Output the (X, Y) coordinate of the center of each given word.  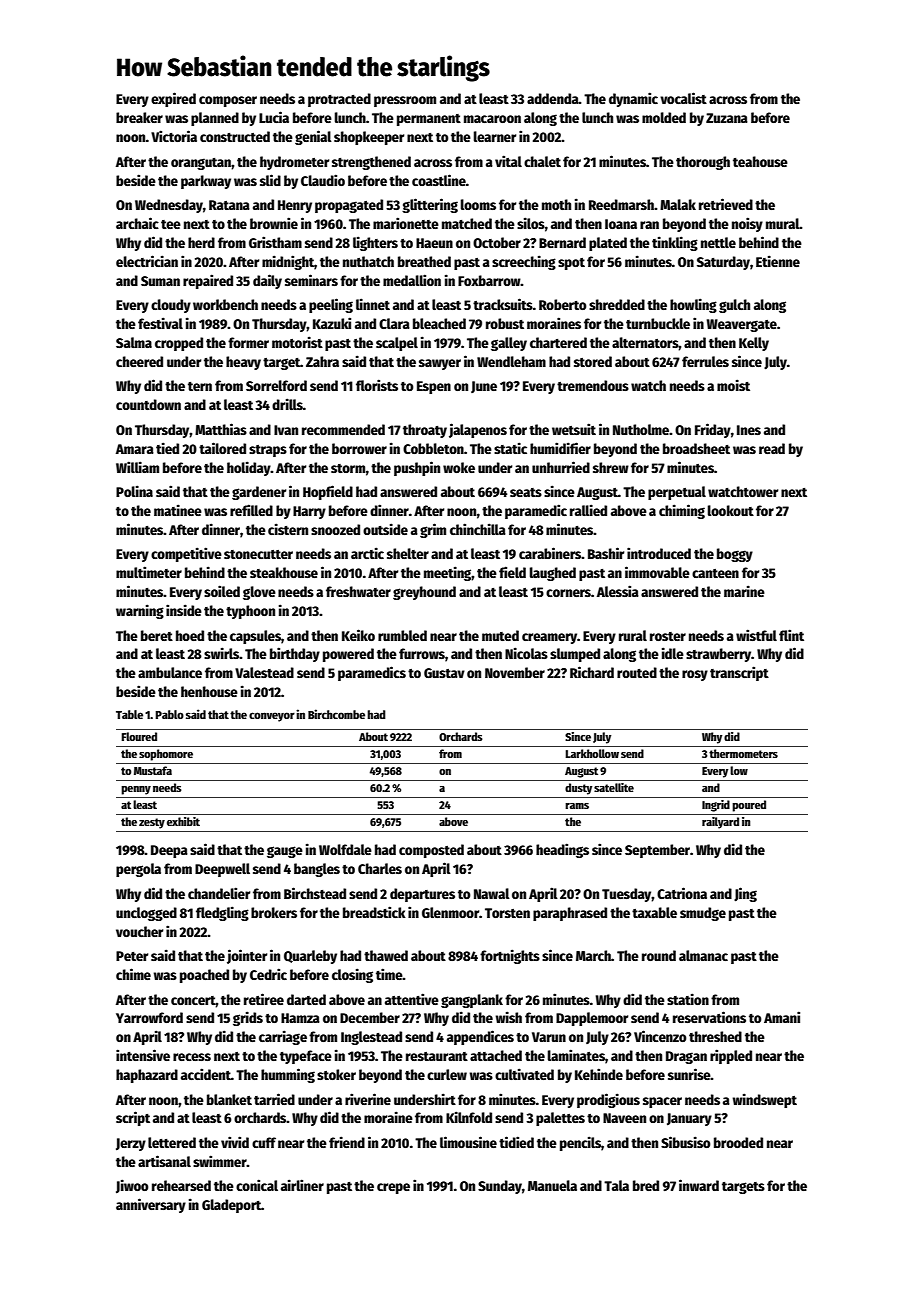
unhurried (561, 467)
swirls (221, 653)
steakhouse (284, 572)
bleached (439, 323)
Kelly (754, 344)
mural (783, 223)
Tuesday (627, 895)
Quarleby (310, 957)
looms (478, 204)
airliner (302, 1185)
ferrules (705, 361)
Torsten (507, 913)
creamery (549, 638)
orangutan (201, 164)
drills (287, 404)
